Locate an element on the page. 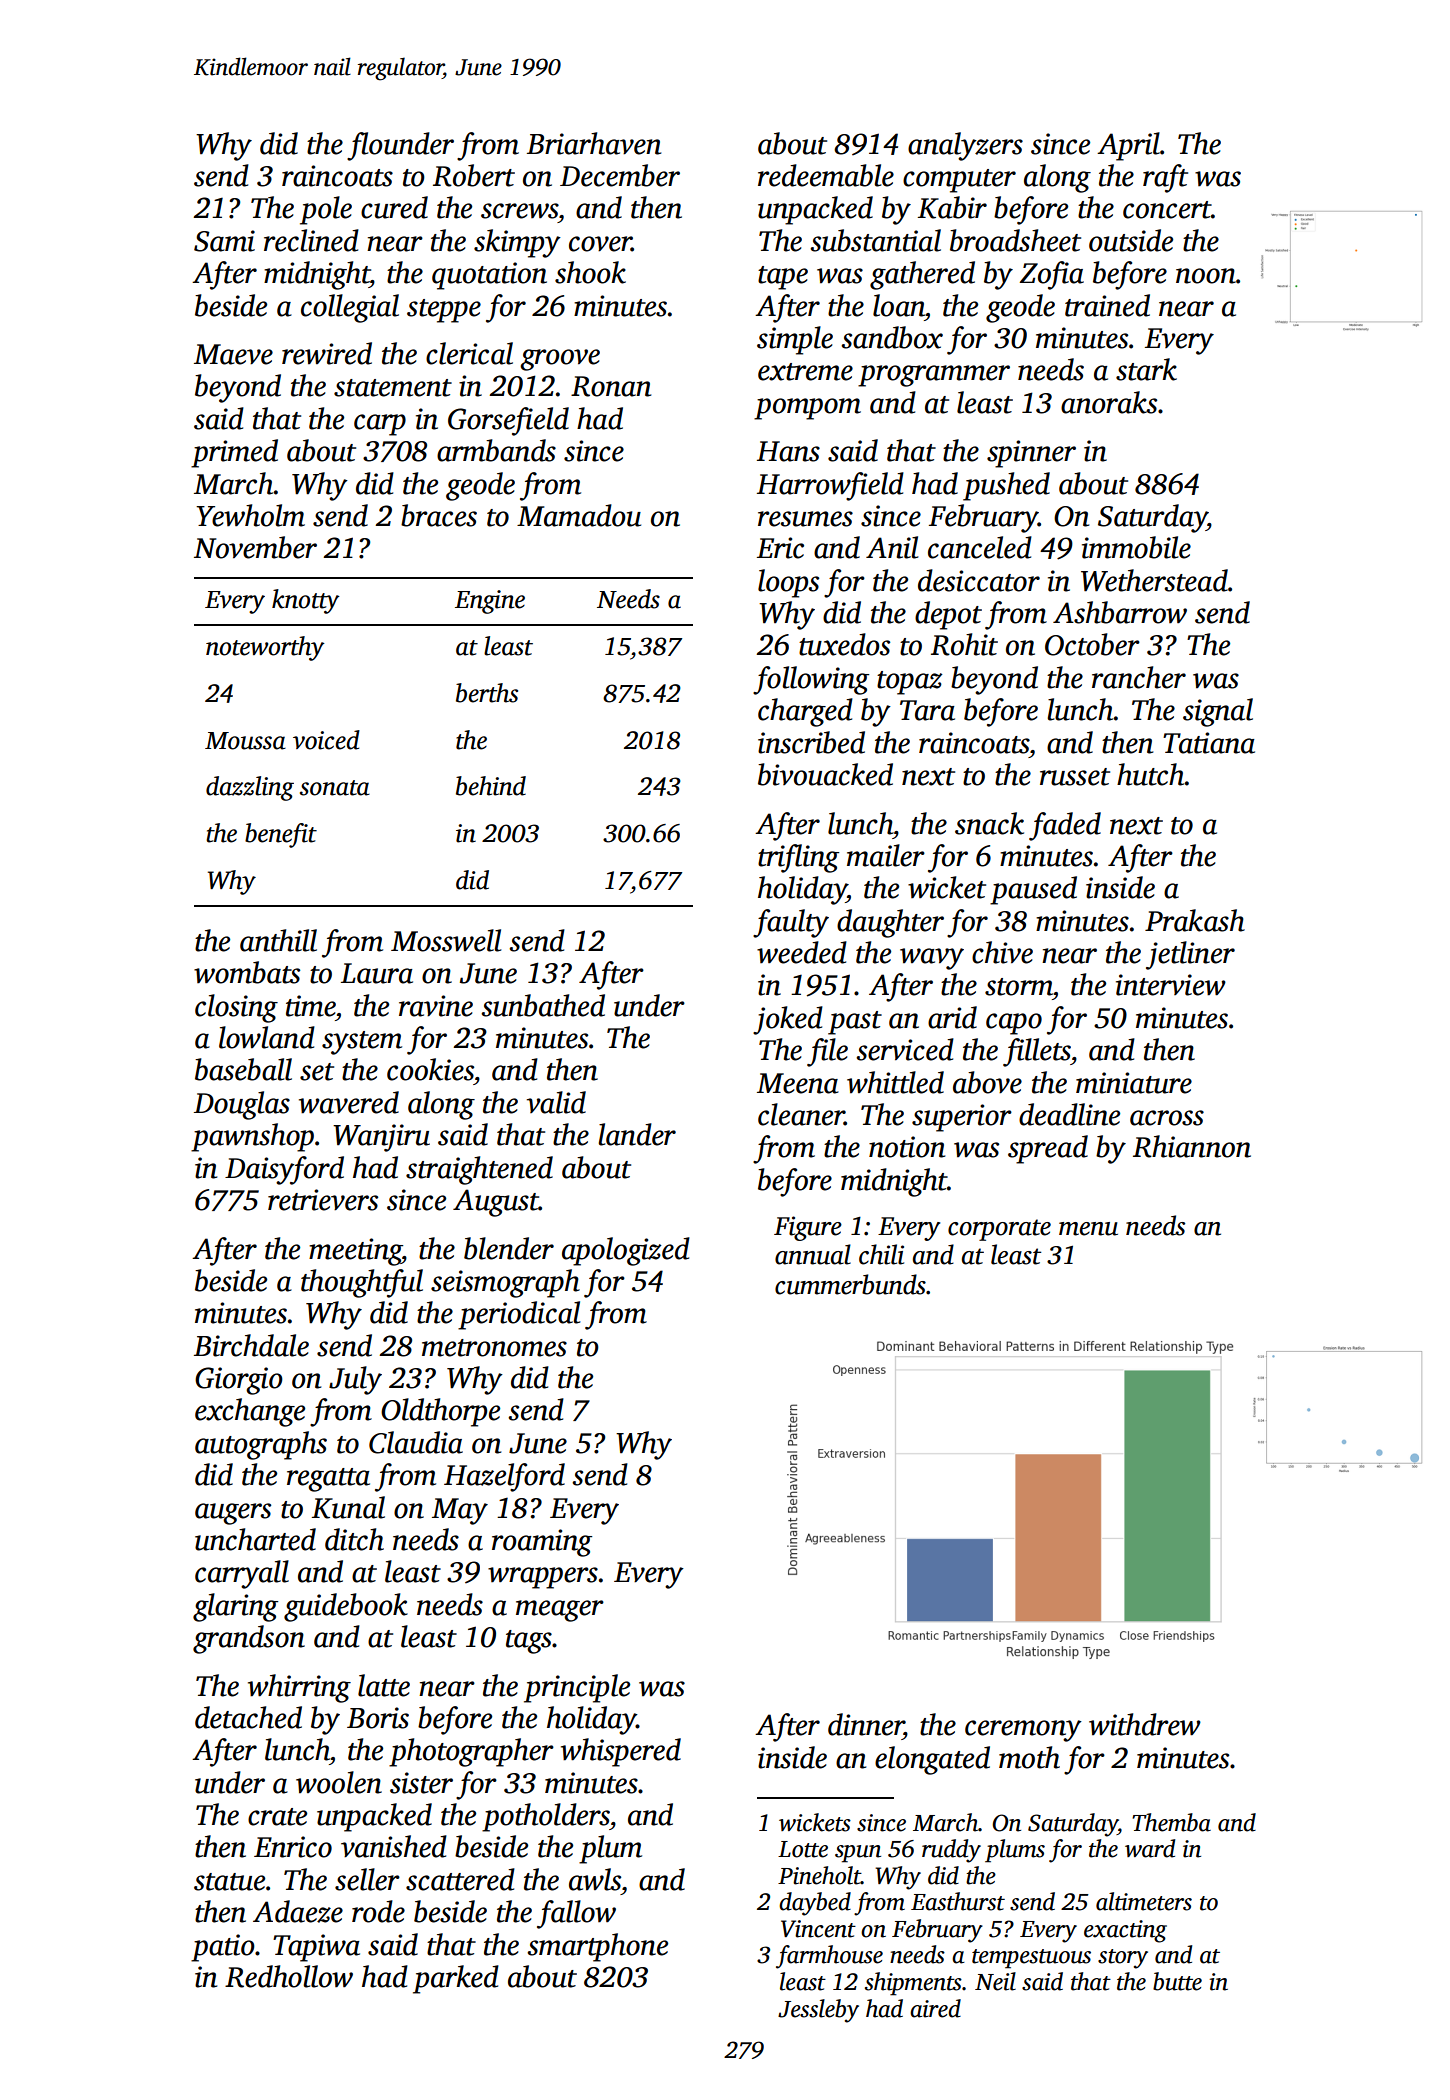  collegial is located at coordinates (350, 308).
